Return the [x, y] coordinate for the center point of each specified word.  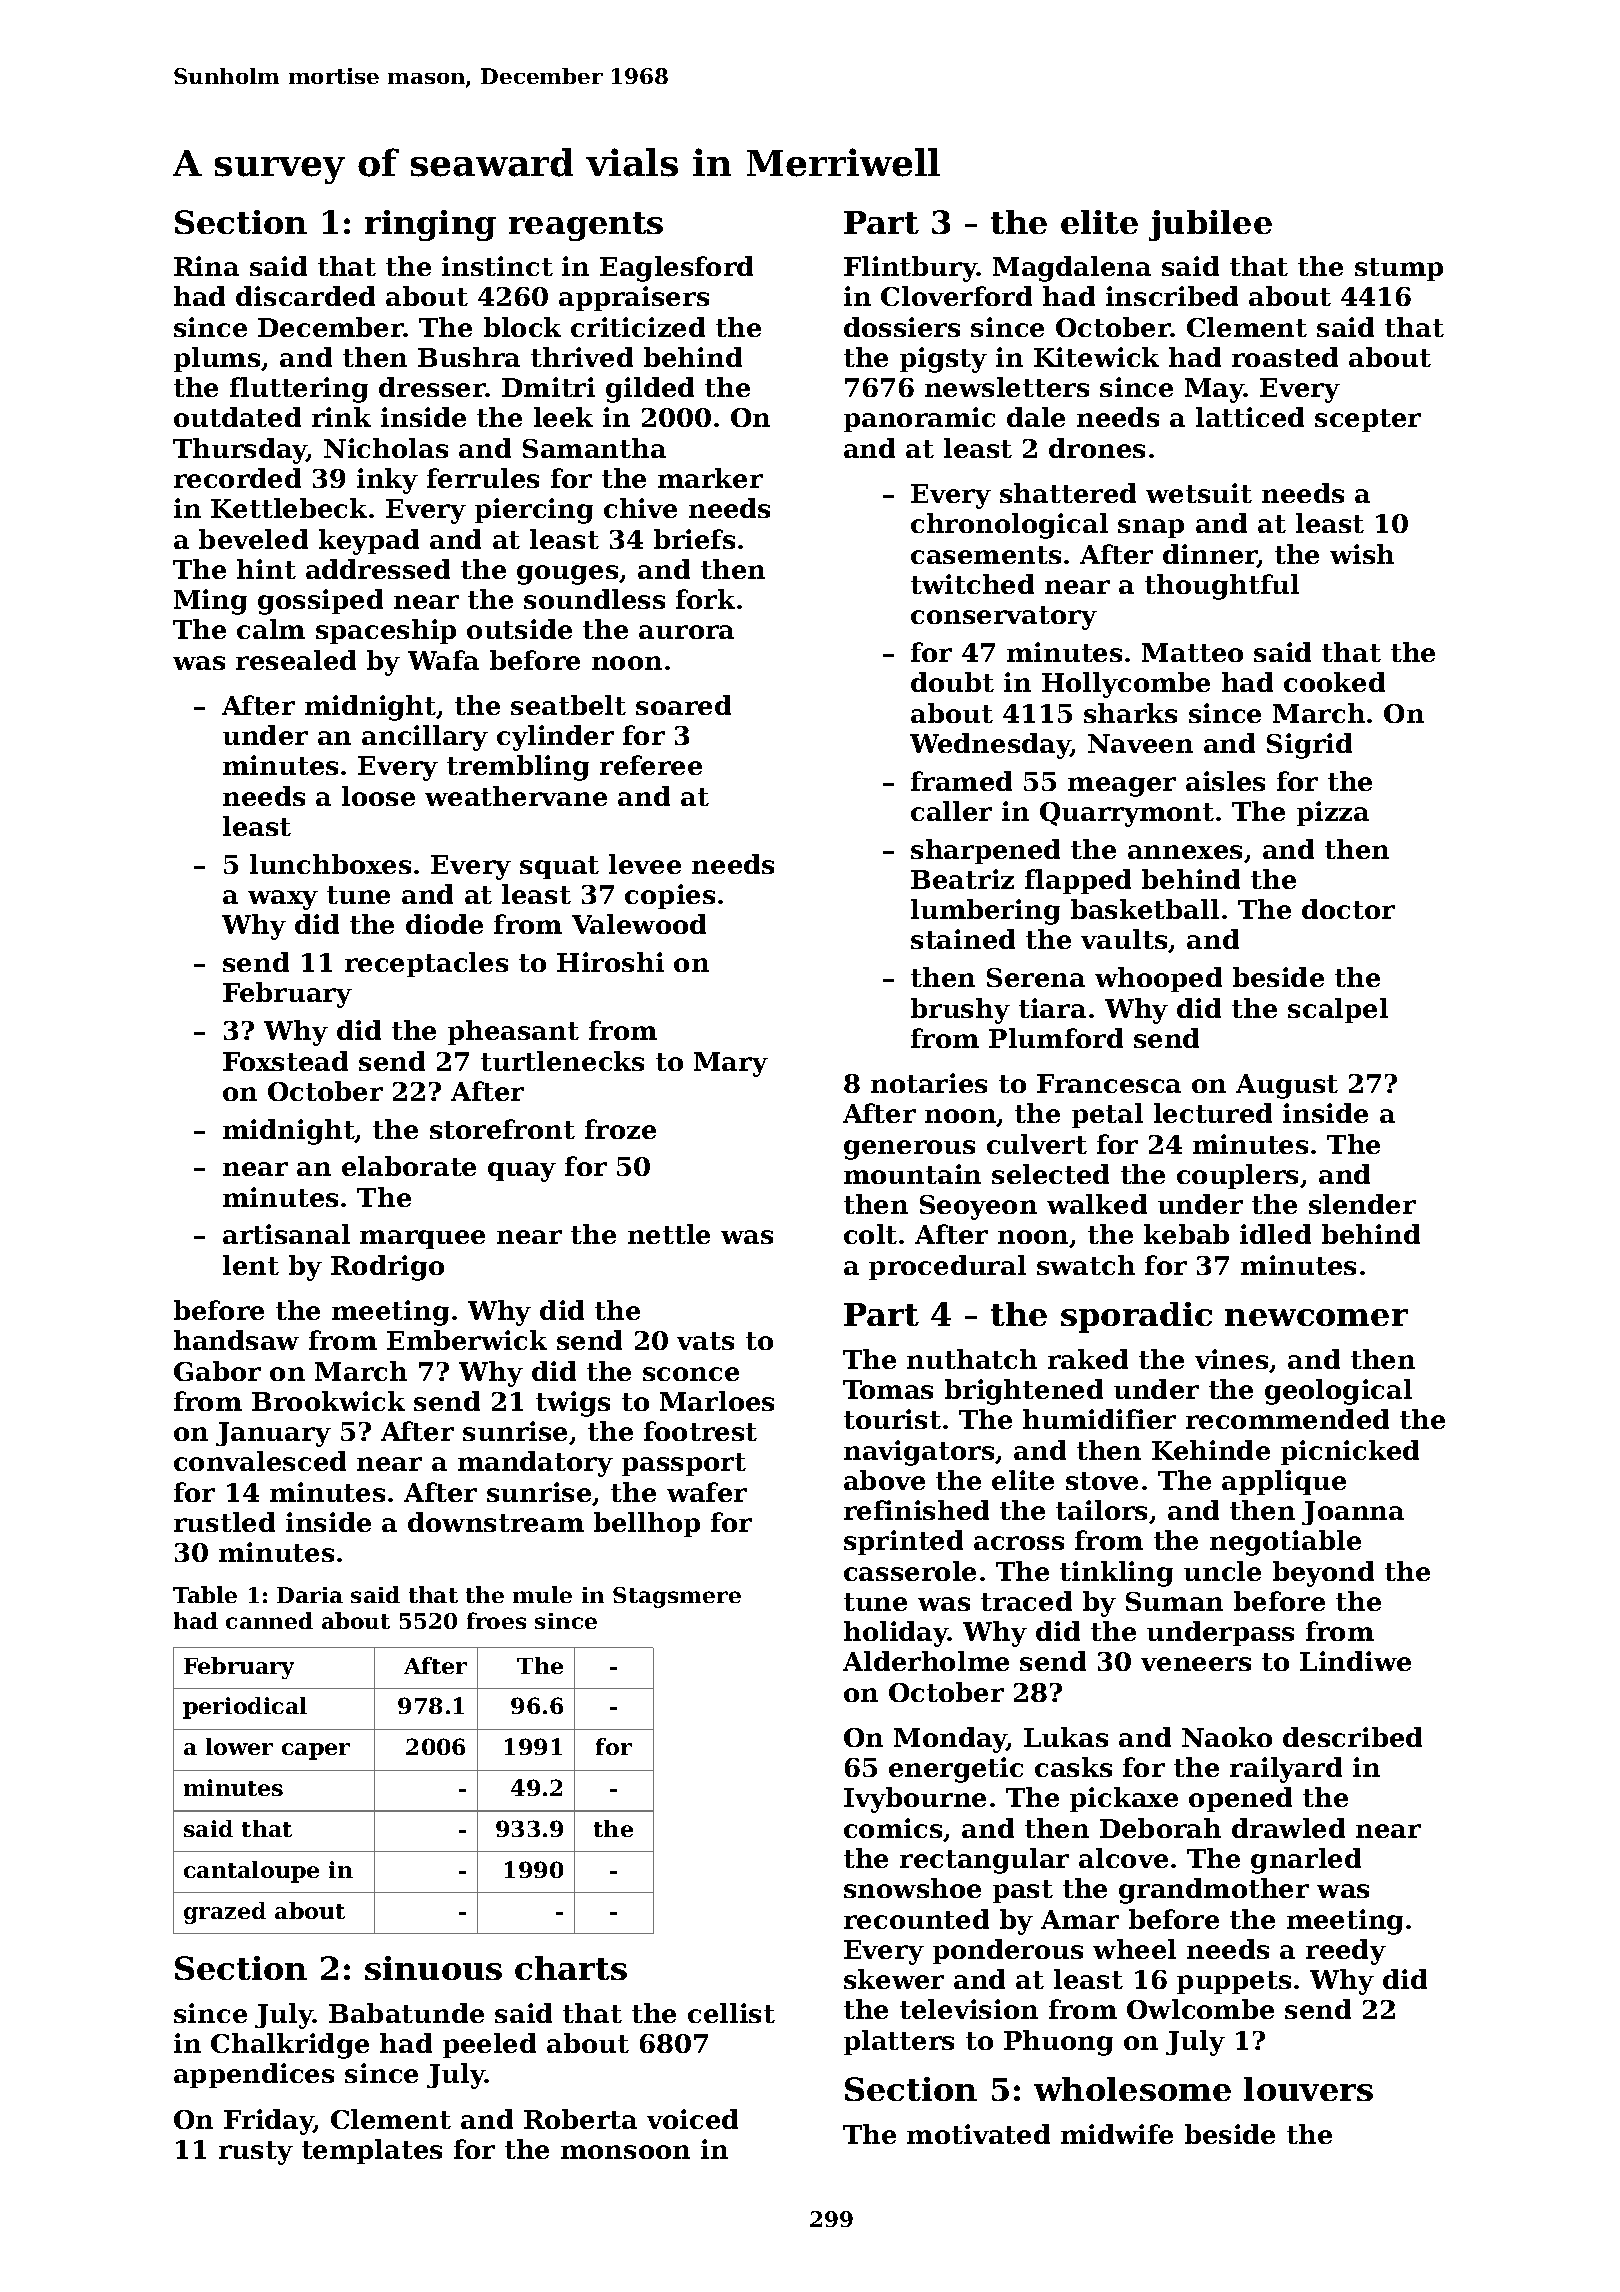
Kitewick [1096, 357]
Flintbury [910, 269]
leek [563, 417]
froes [496, 1620]
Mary [731, 1064]
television [969, 2009]
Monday [950, 1740]
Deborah [1160, 1828]
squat [559, 867]
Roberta [580, 2119]
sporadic [1136, 1317]
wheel [1134, 1949]
